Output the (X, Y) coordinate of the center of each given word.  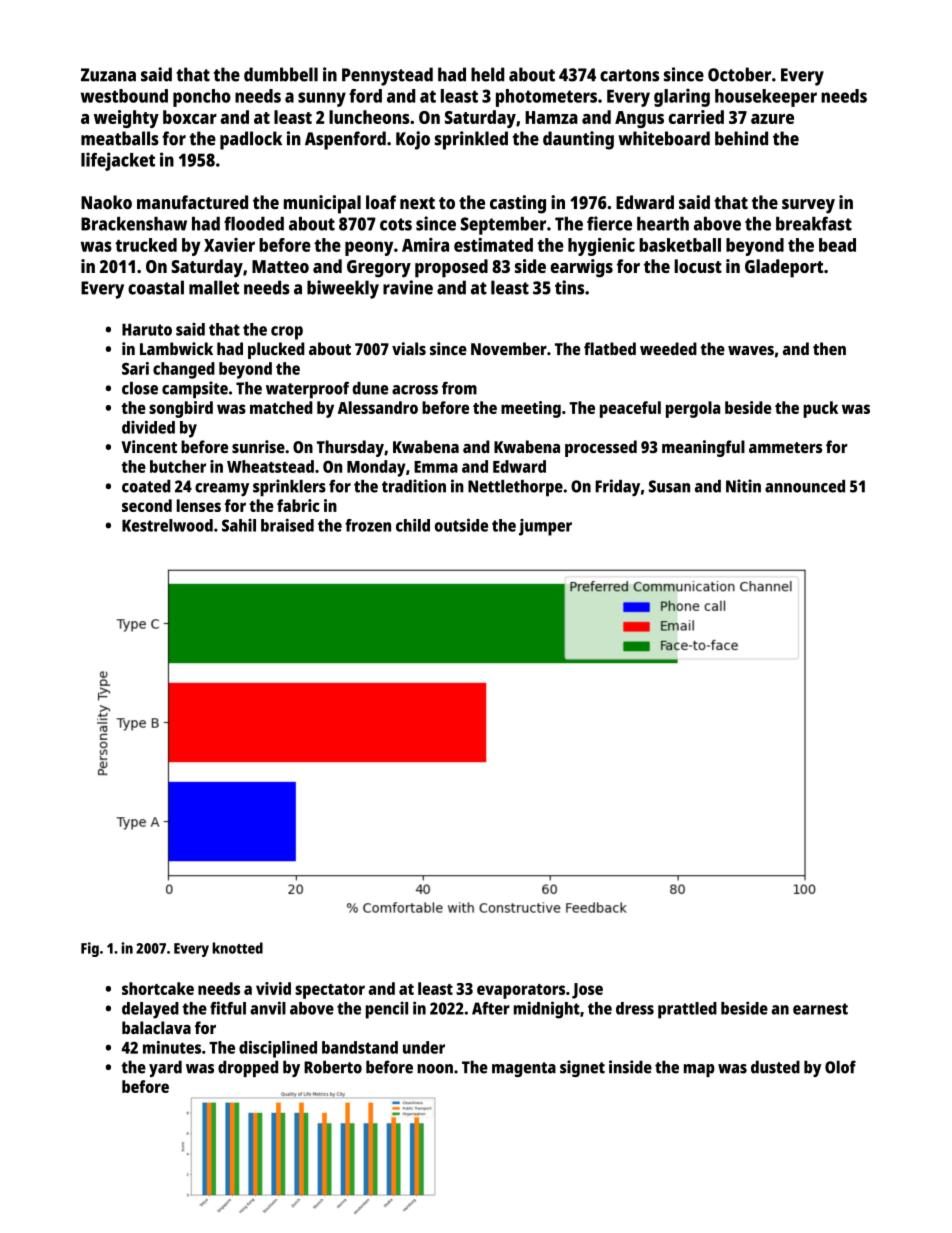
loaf (381, 202)
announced (805, 486)
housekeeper (766, 98)
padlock (251, 140)
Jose (587, 991)
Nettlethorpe (515, 488)
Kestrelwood (167, 525)
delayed (150, 1010)
